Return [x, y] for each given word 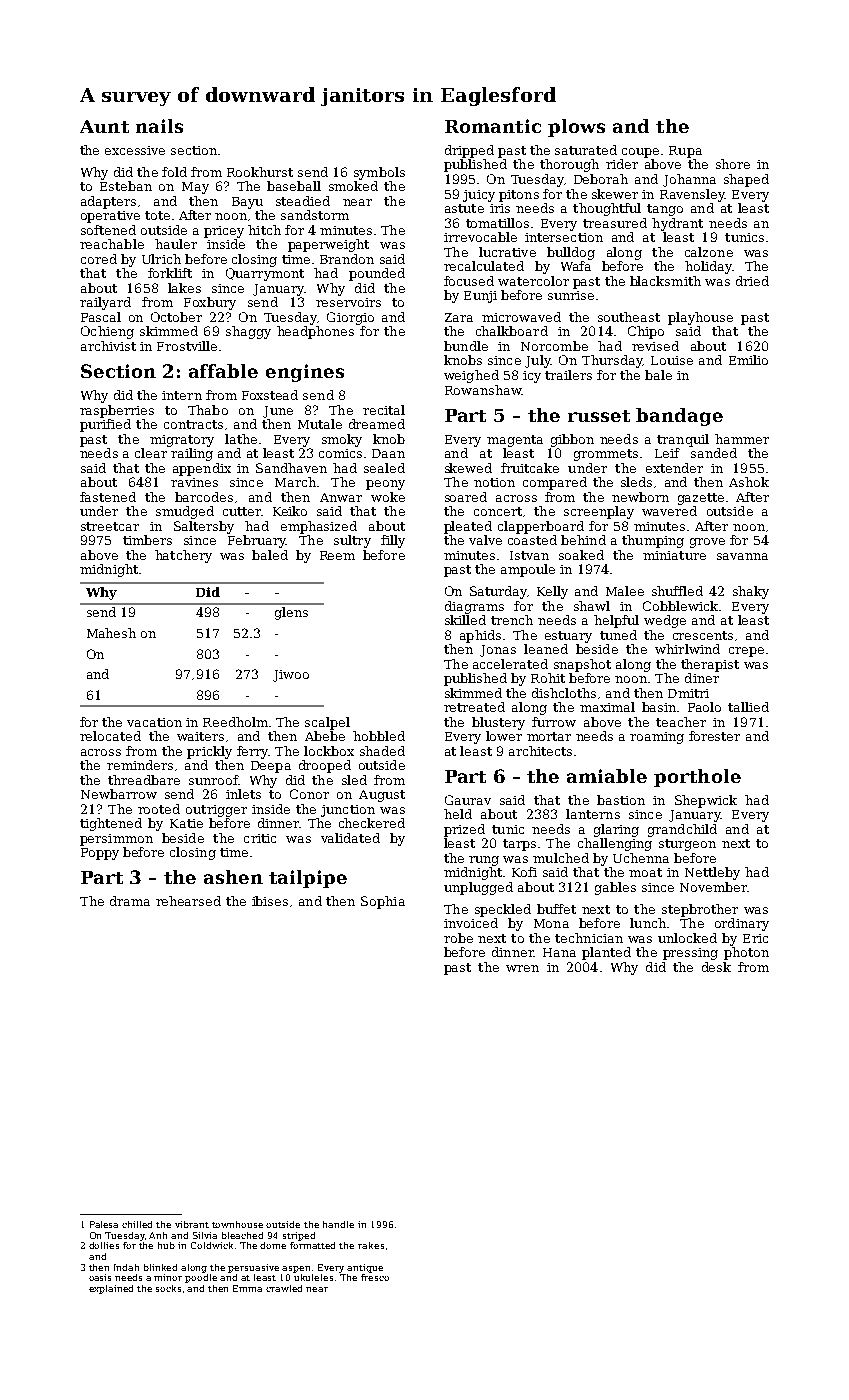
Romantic [493, 126]
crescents [703, 635]
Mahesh [111, 633]
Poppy [100, 854]
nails [159, 126]
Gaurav [468, 800]
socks [168, 1288]
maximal [607, 707]
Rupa [685, 152]
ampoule [528, 570]
